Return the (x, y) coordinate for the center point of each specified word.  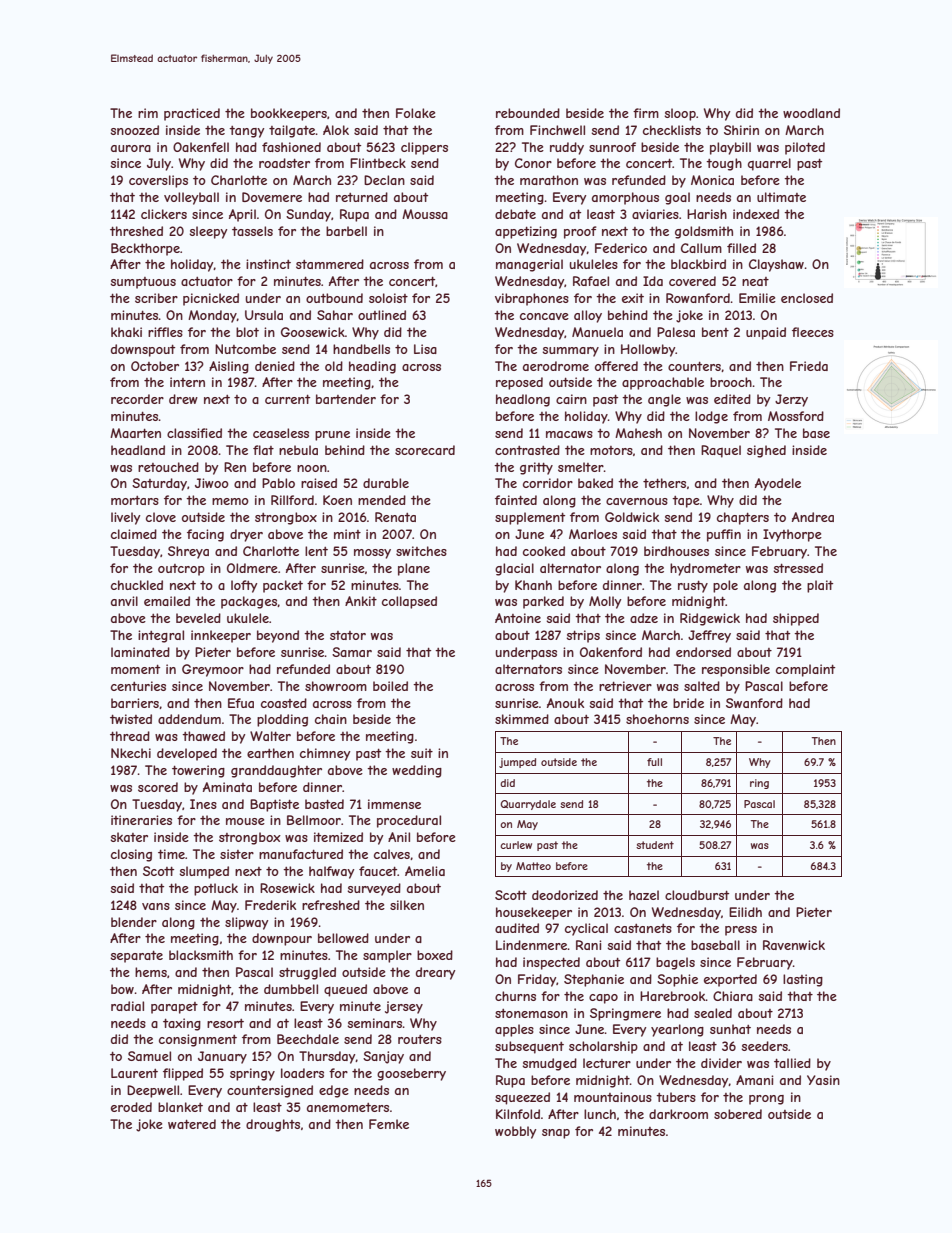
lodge (711, 417)
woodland (811, 113)
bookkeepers (289, 114)
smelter (581, 467)
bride (688, 703)
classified (194, 433)
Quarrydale (528, 805)
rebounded (528, 113)
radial (127, 1006)
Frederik (270, 905)
